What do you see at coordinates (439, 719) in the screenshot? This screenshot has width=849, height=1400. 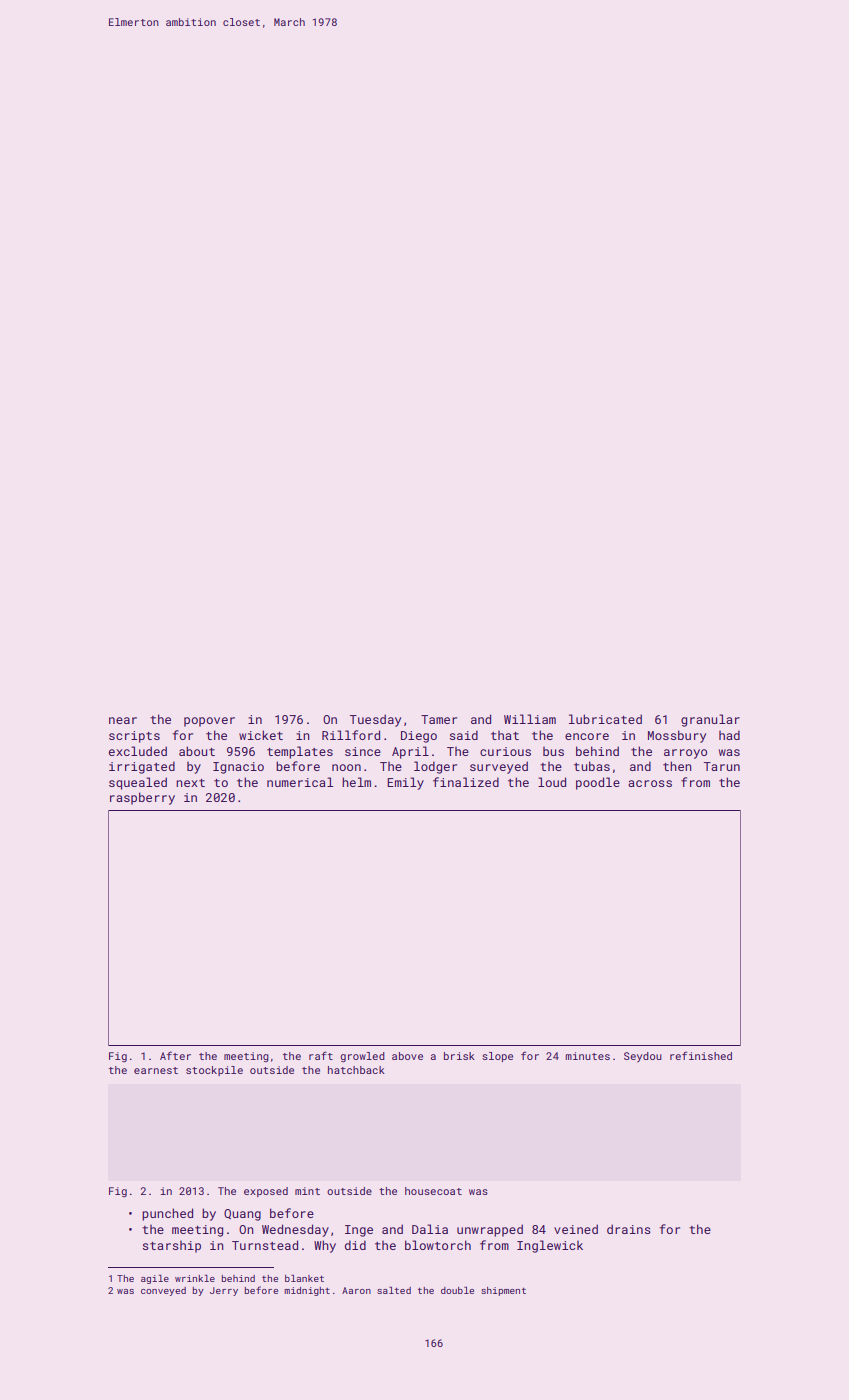 I see `Tamer` at bounding box center [439, 719].
